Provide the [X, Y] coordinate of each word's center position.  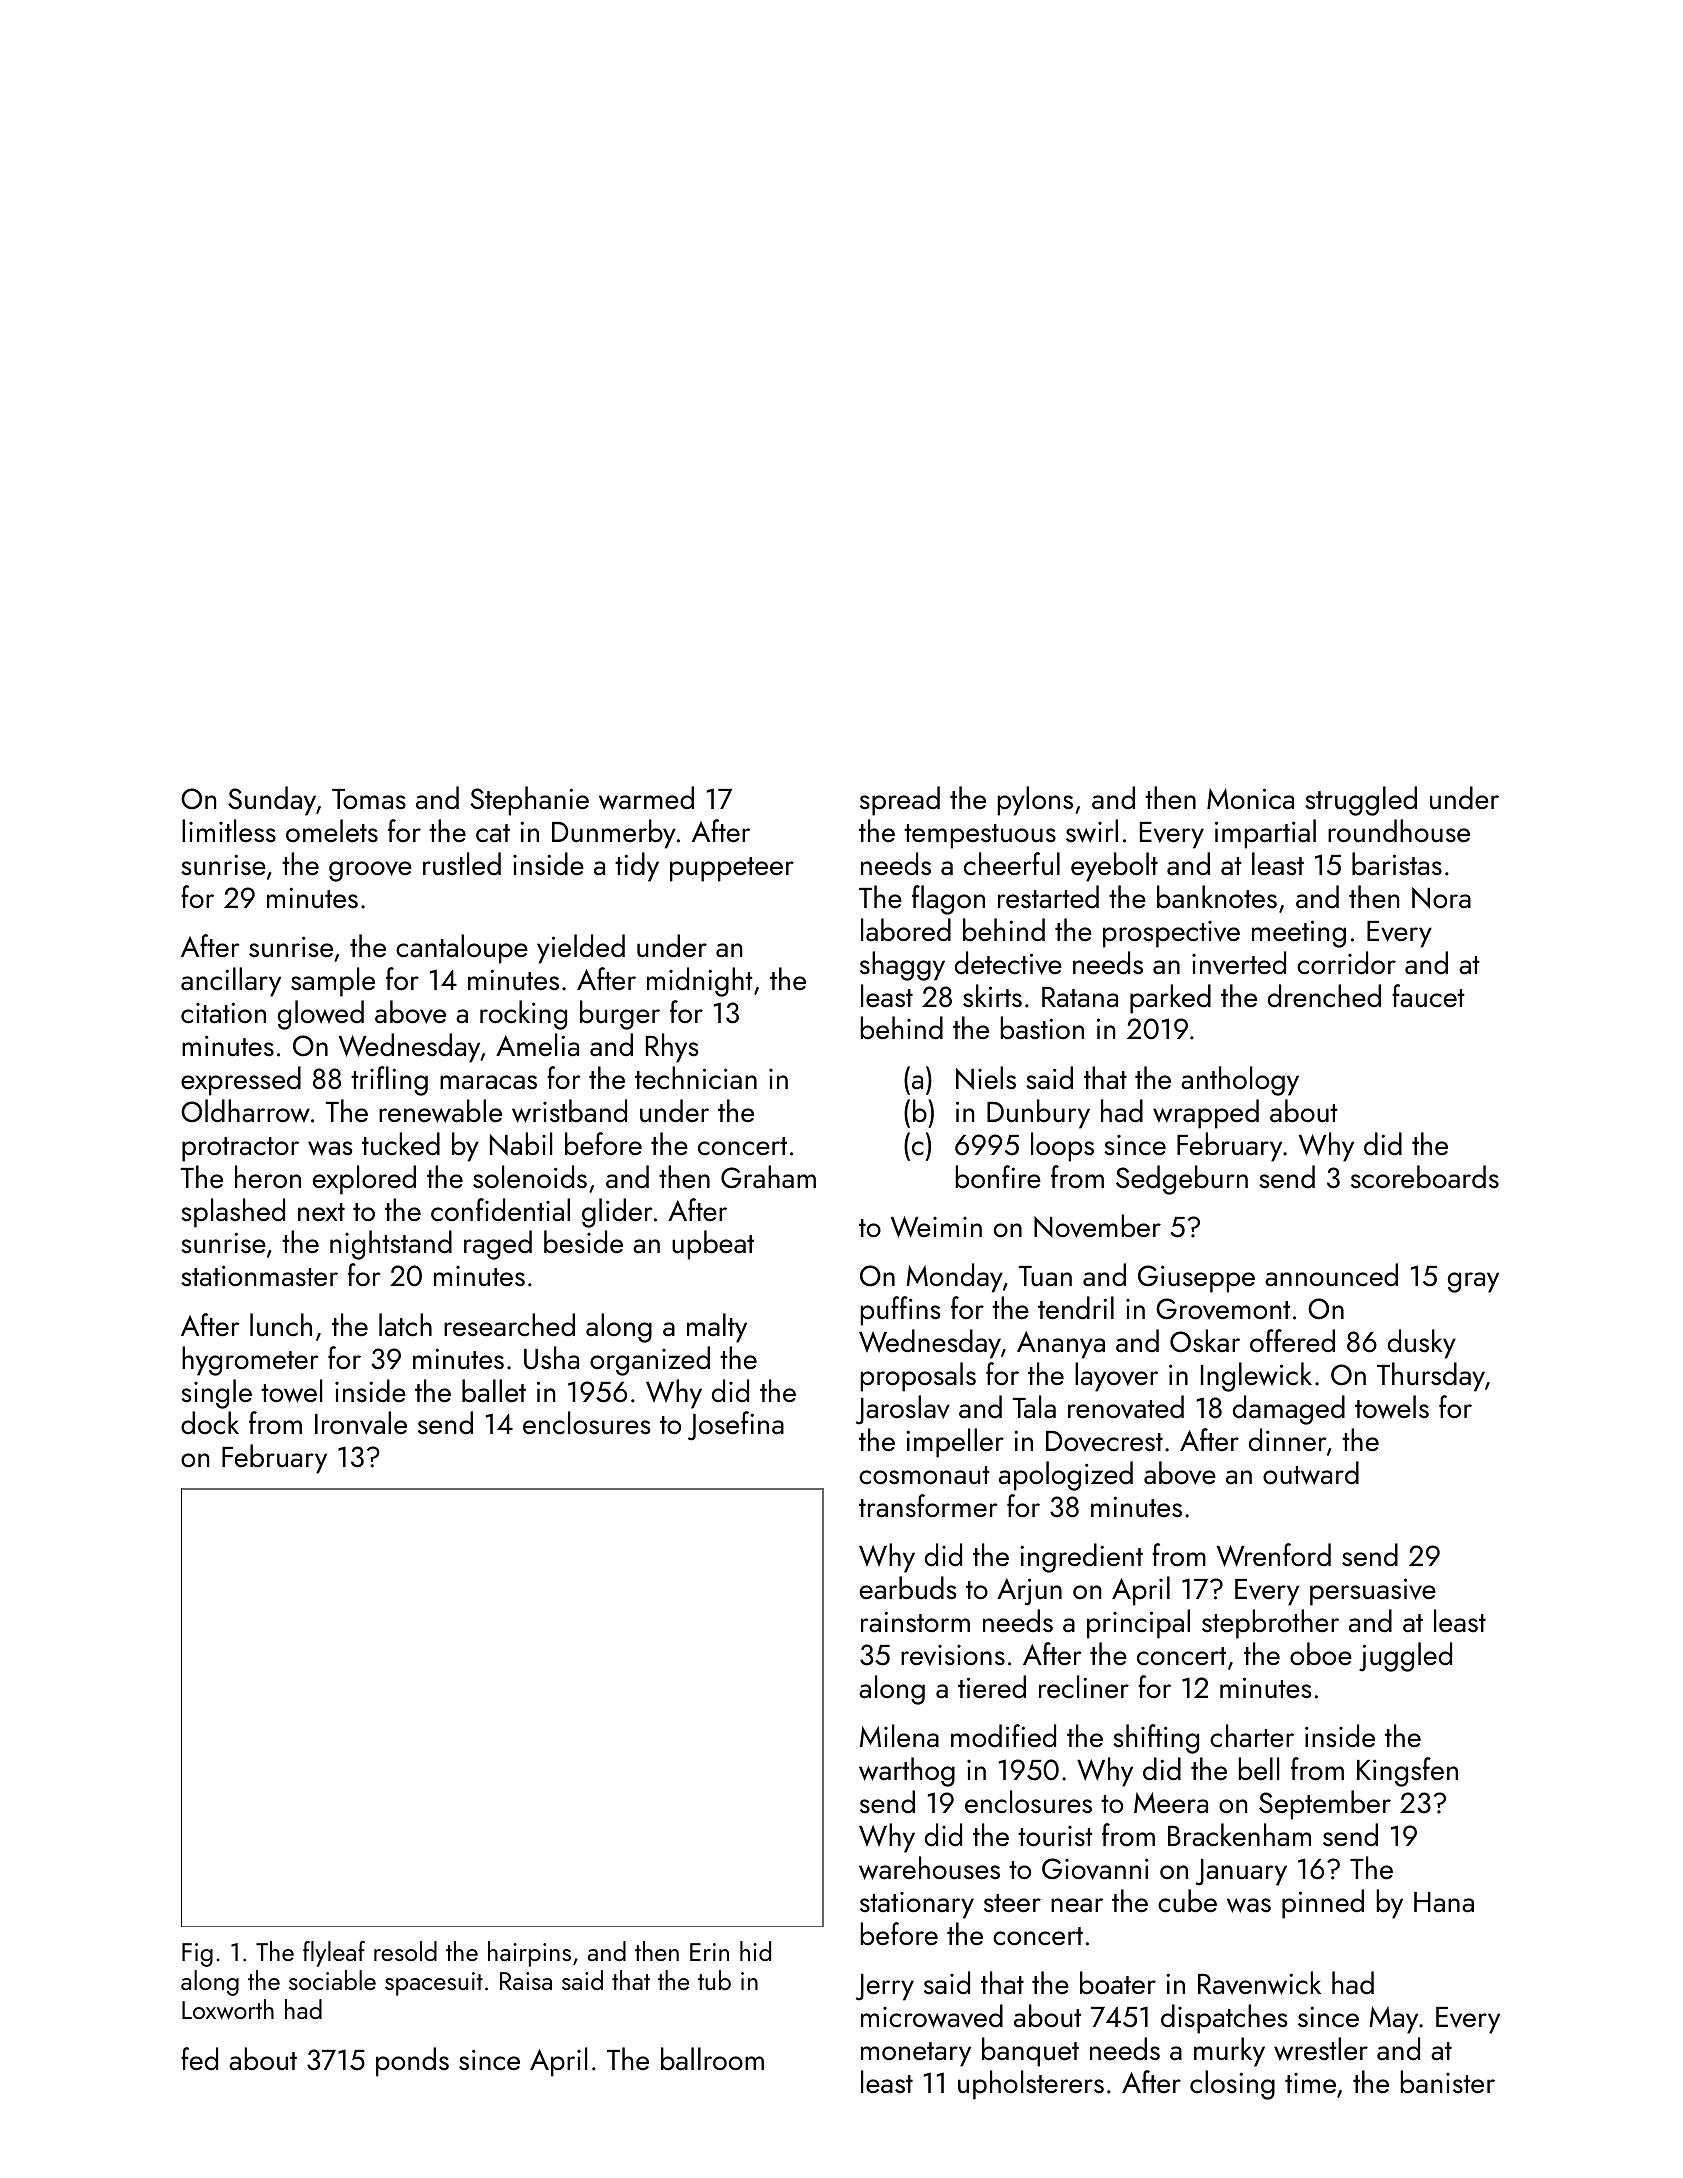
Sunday [272, 801]
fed [199, 2059]
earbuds [908, 1588]
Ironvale [361, 1423]
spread [900, 801]
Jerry [885, 1987]
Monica [1250, 799]
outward [1311, 1473]
